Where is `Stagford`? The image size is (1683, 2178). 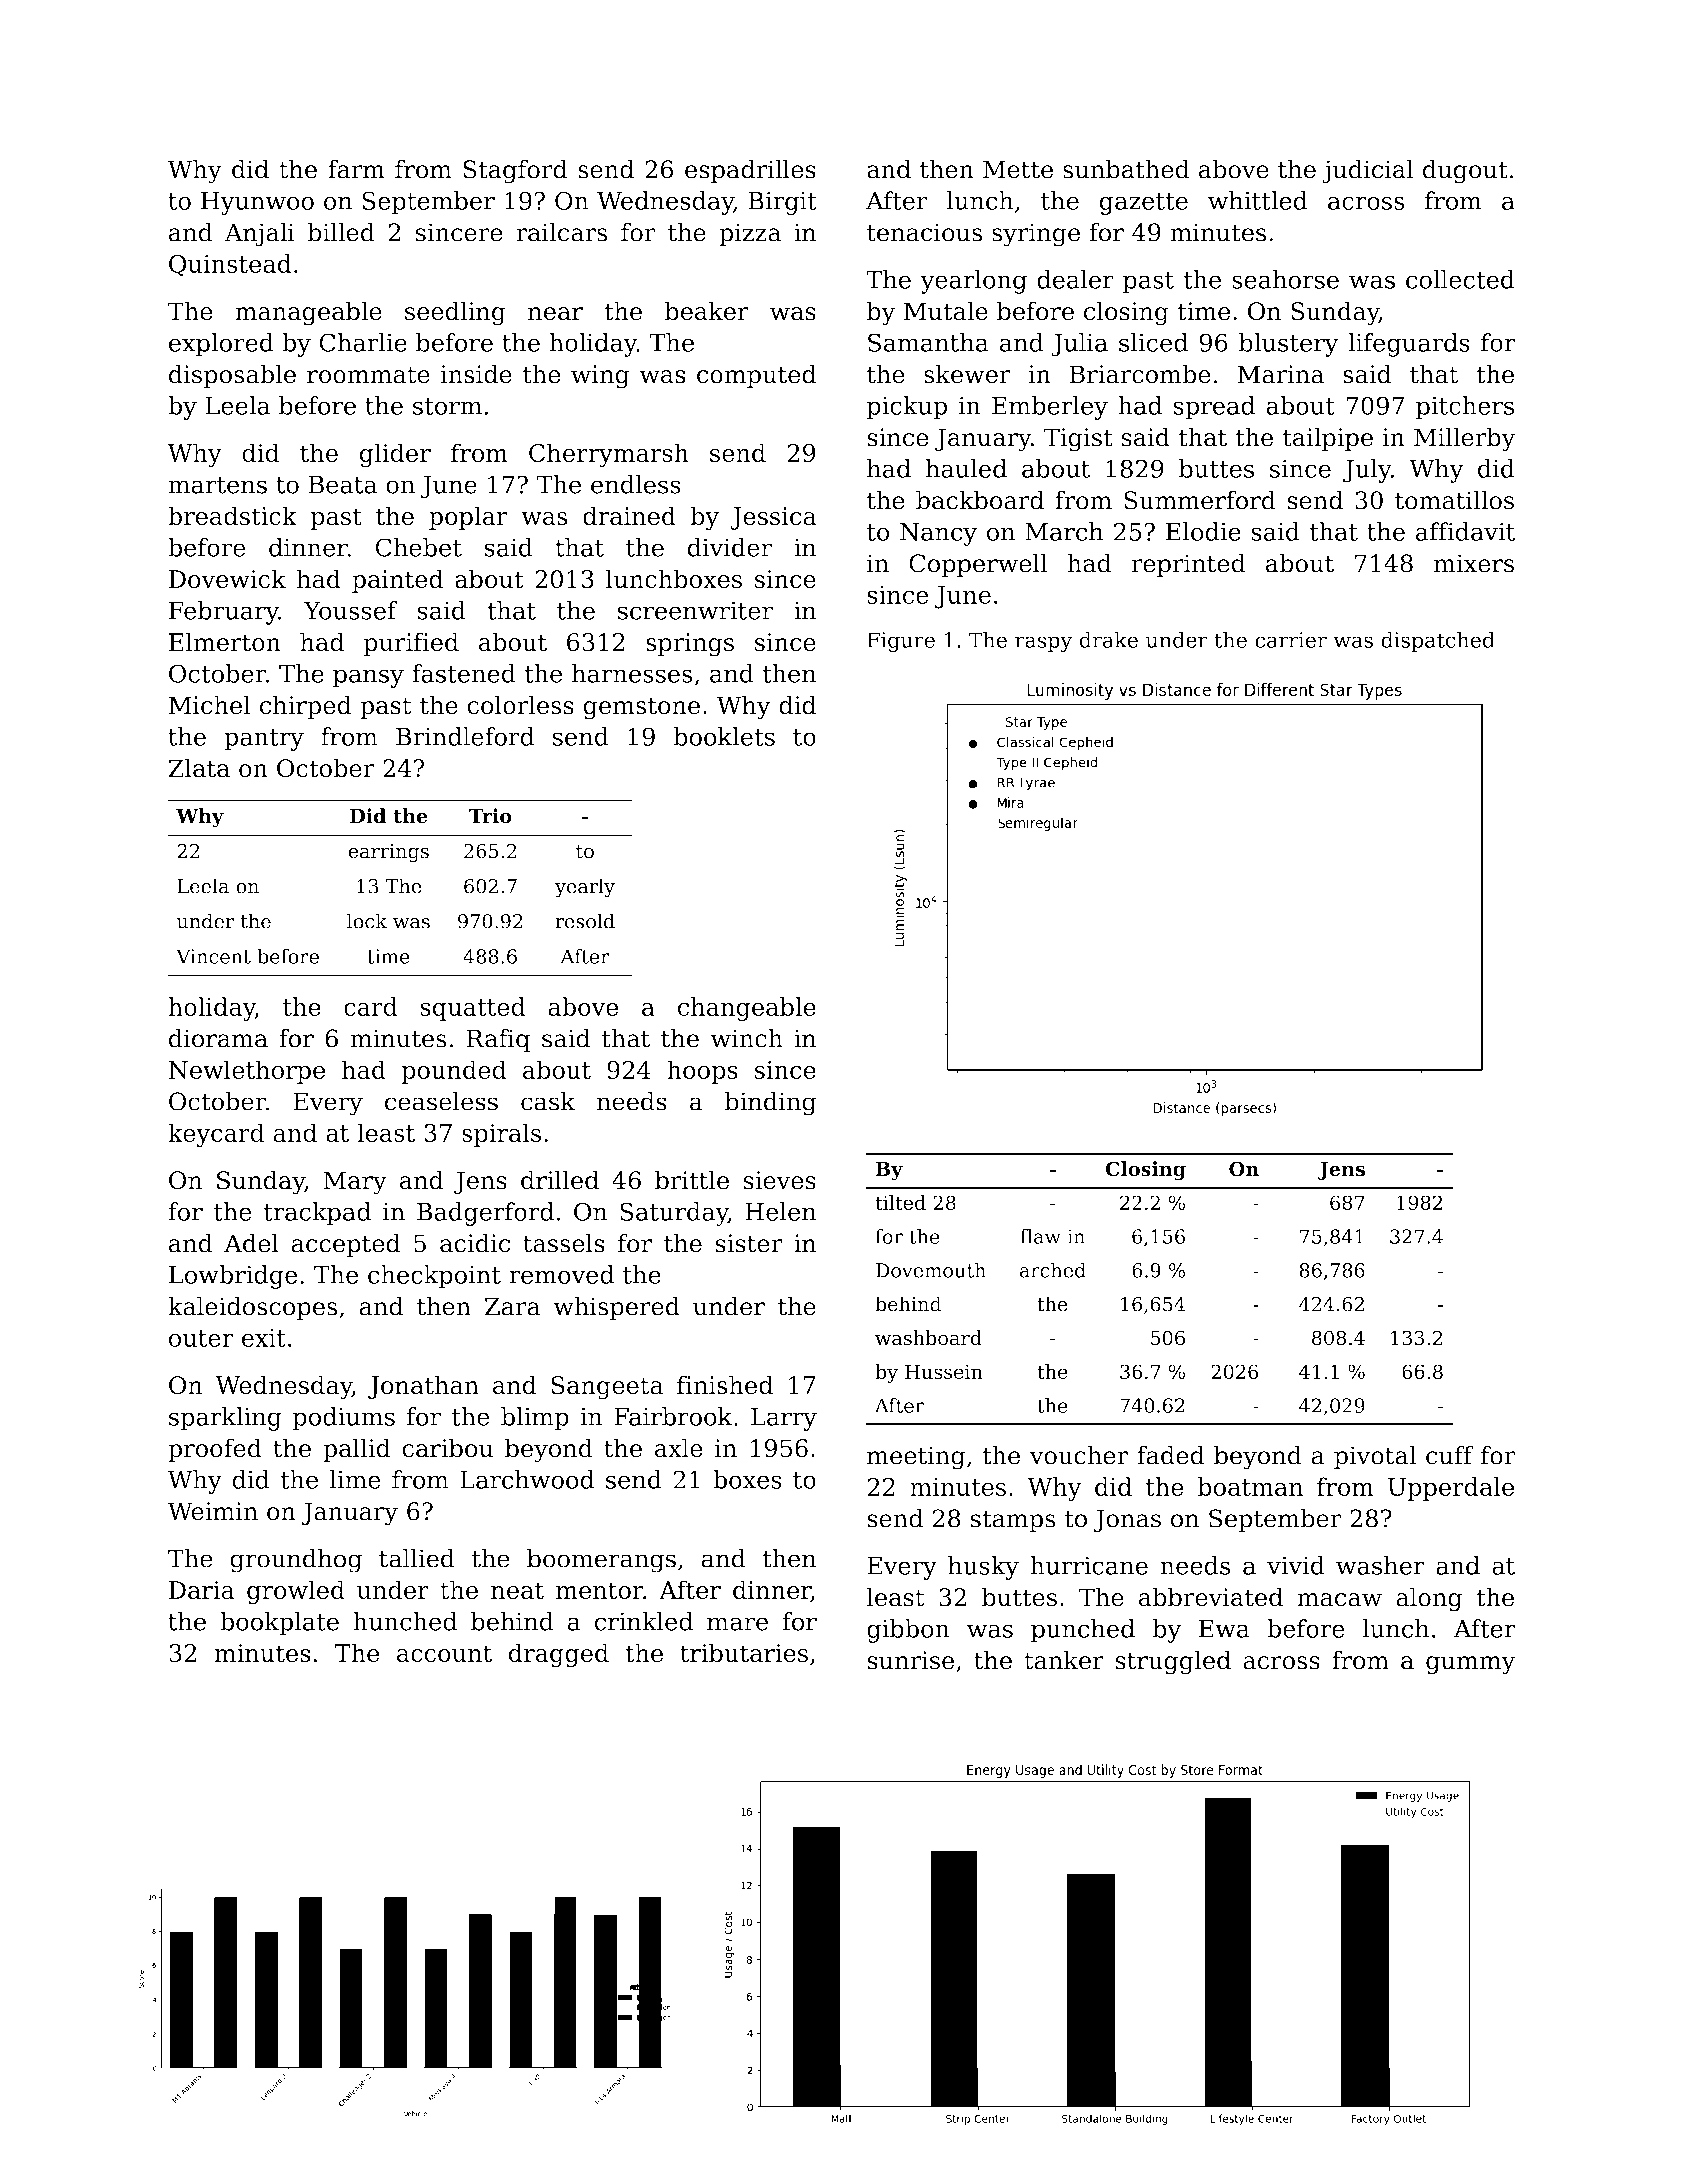
Stagford is located at coordinates (515, 171).
